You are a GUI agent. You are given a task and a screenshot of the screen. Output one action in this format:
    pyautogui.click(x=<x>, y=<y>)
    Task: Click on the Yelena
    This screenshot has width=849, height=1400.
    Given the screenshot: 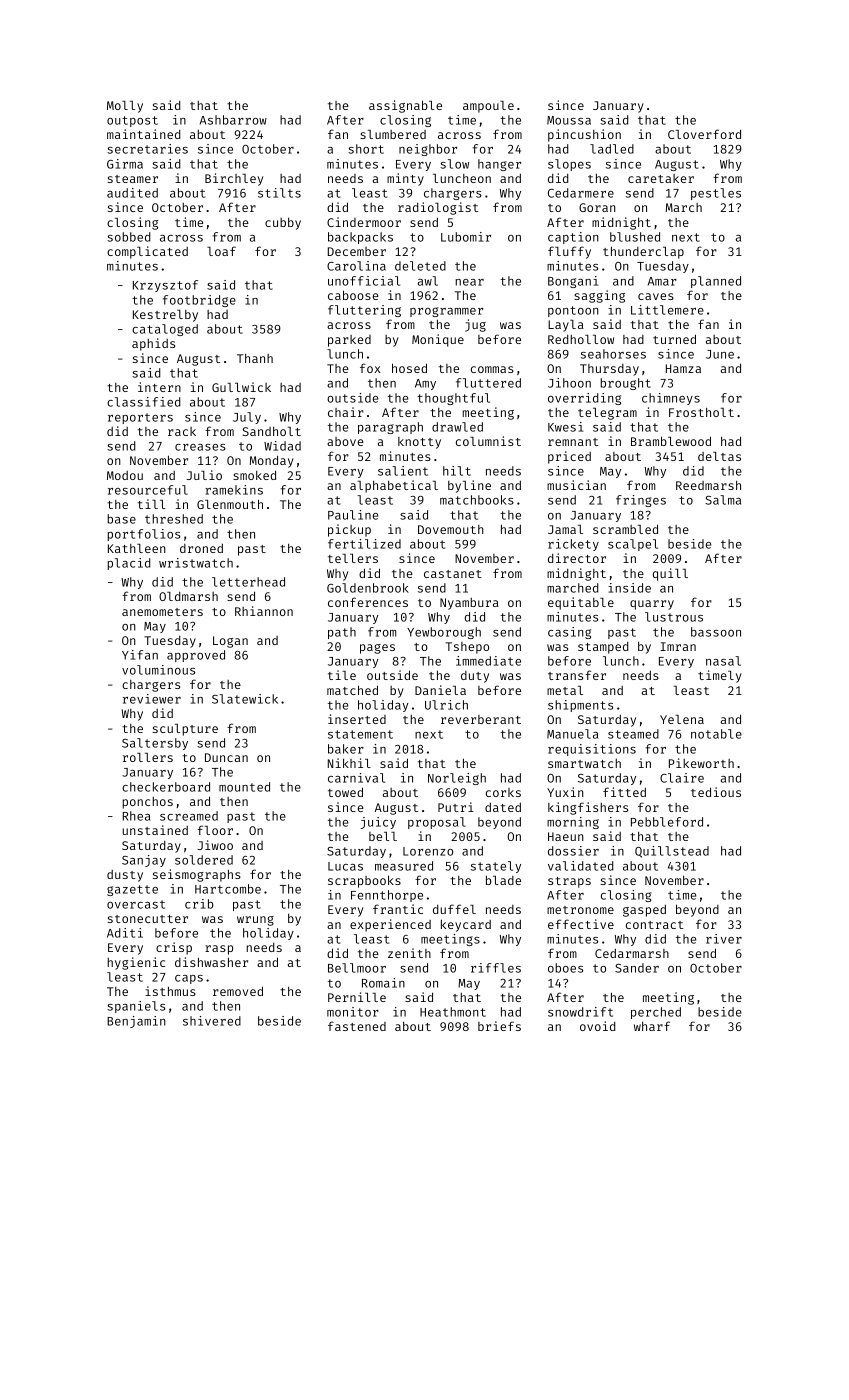 What is the action you would take?
    pyautogui.click(x=682, y=719)
